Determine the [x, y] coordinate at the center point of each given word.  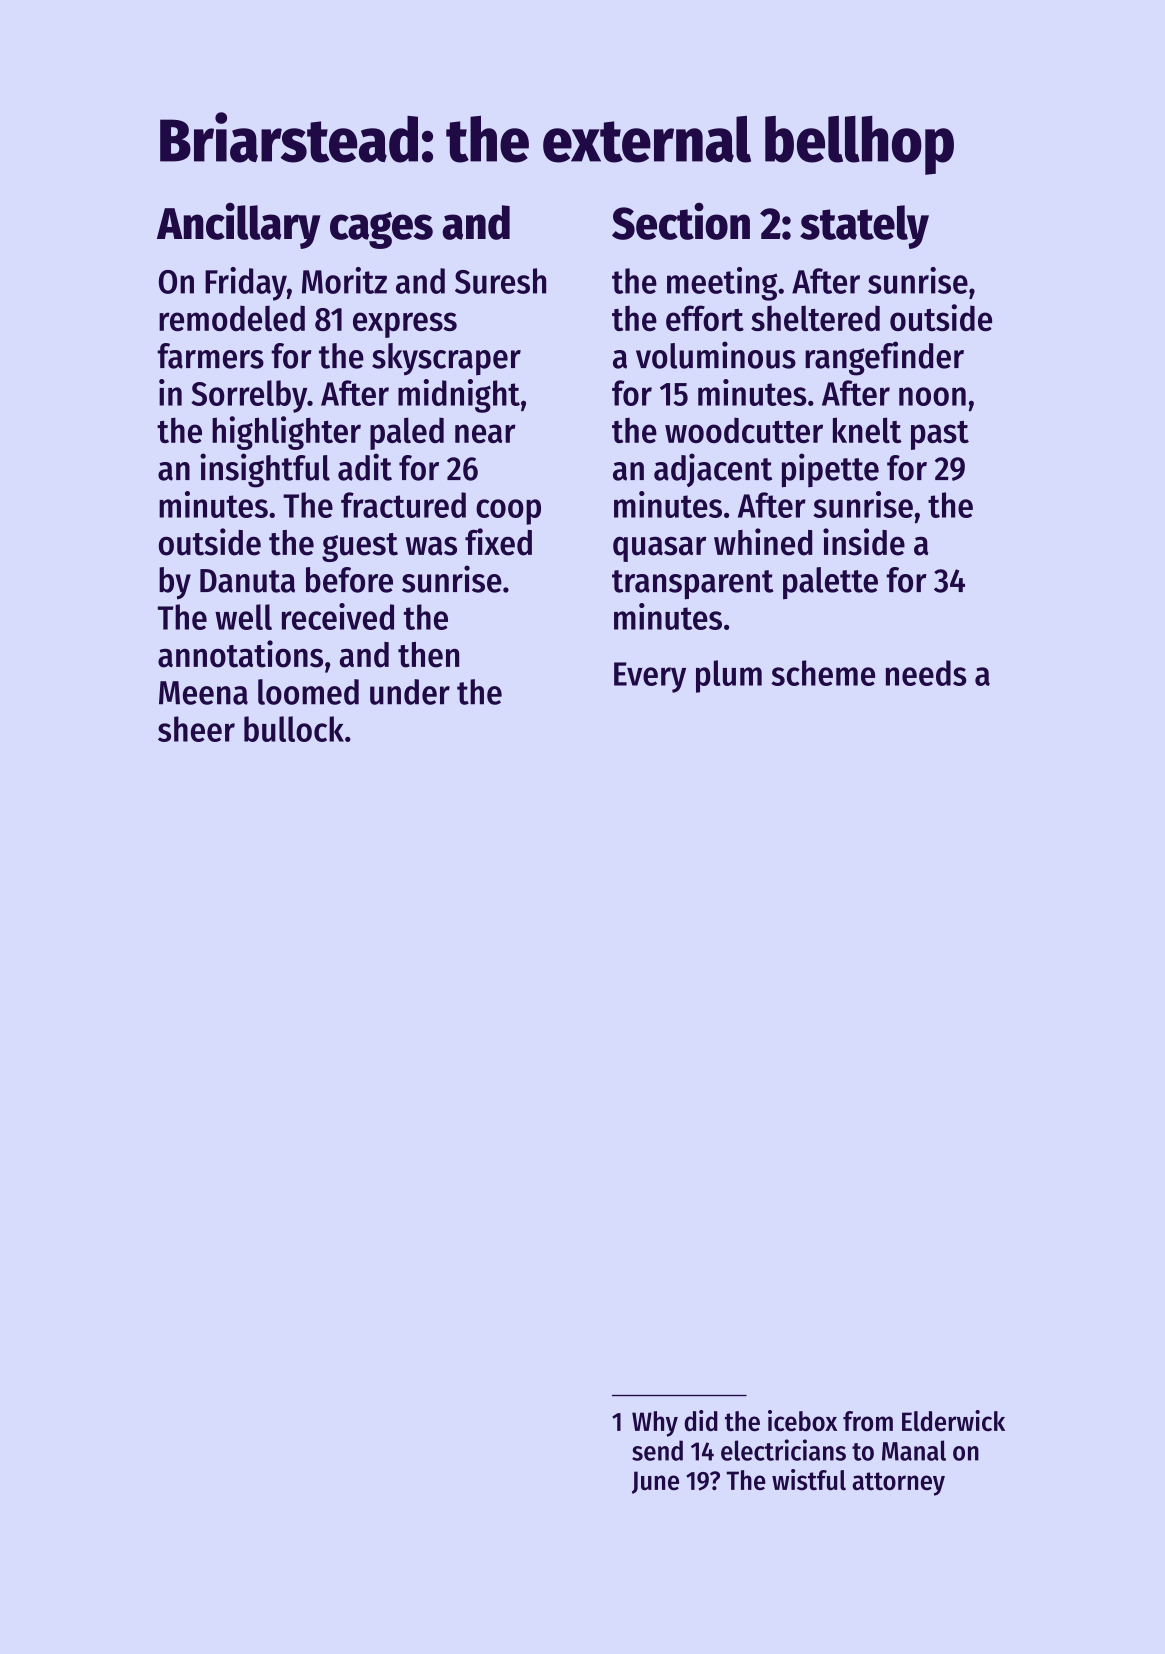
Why [655, 1424]
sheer [196, 729]
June [655, 1482]
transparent [693, 585]
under [410, 692]
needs [926, 673]
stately [864, 227]
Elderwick [953, 1421]
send [657, 1450]
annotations [240, 654]
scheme [823, 673]
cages [381, 230]
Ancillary [239, 226]
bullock [294, 729]
